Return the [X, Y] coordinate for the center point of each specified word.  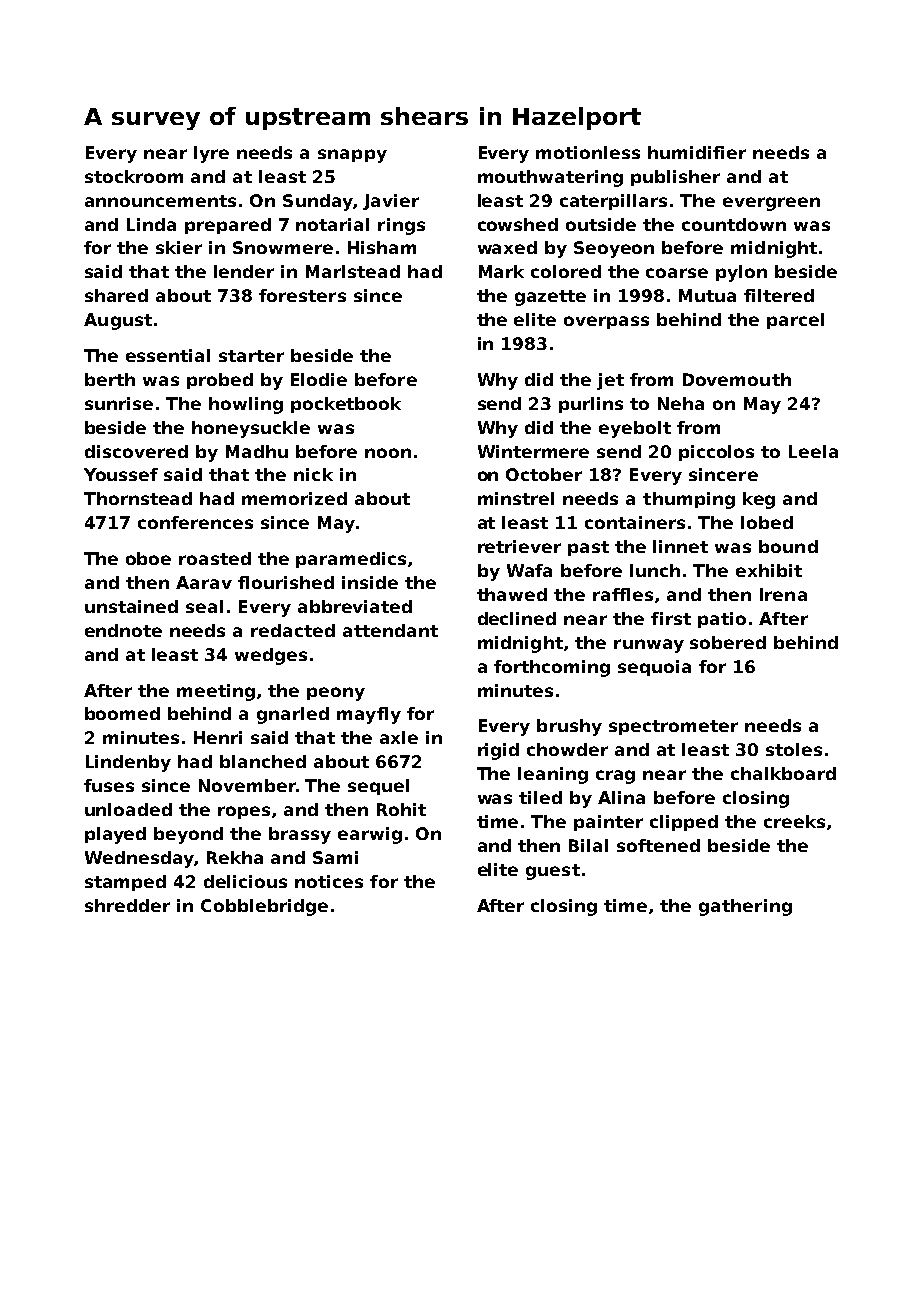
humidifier [697, 152]
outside [601, 224]
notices [329, 881]
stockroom [134, 176]
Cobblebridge [264, 907]
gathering [745, 907]
